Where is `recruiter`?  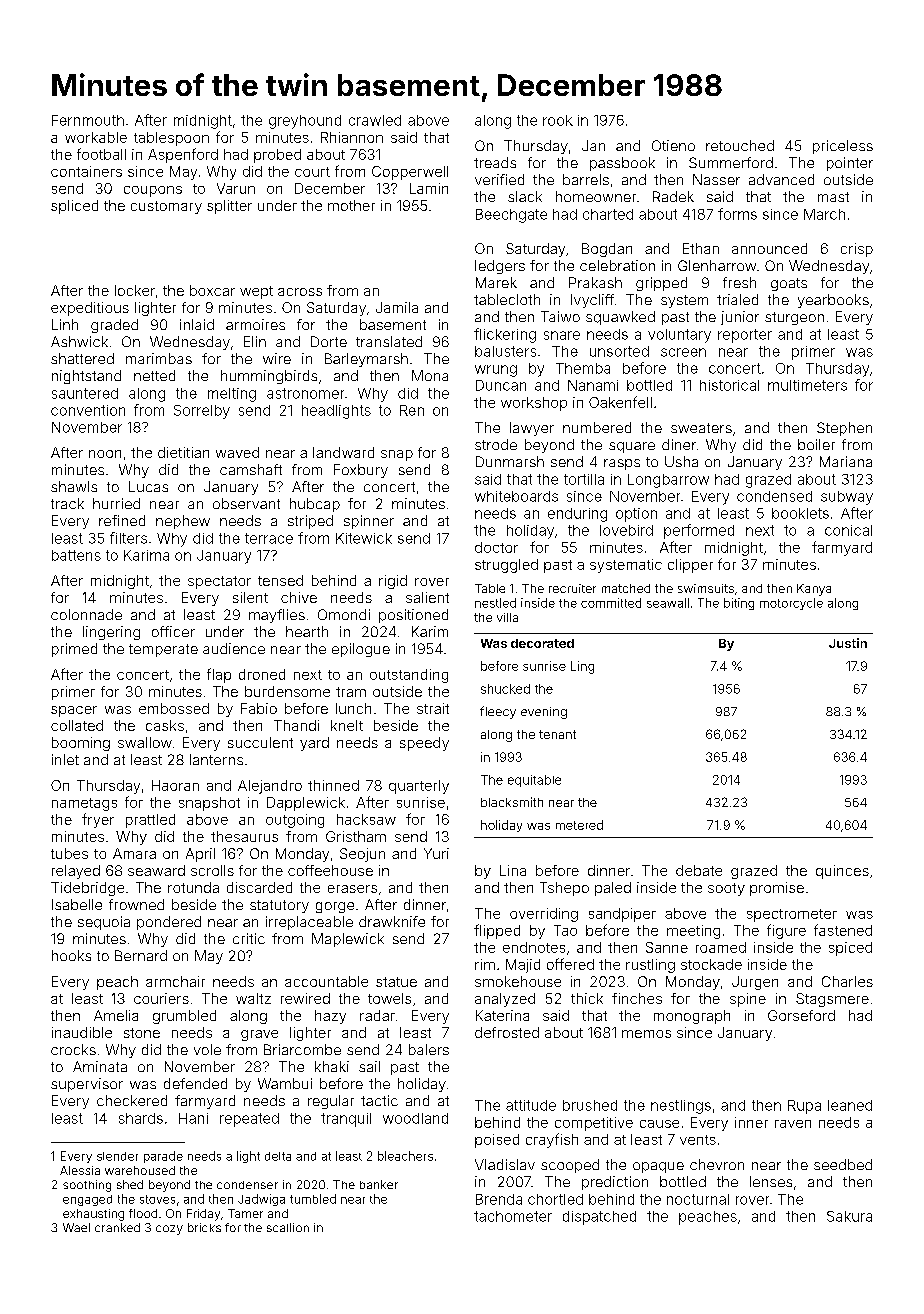
recruiter is located at coordinates (572, 588).
